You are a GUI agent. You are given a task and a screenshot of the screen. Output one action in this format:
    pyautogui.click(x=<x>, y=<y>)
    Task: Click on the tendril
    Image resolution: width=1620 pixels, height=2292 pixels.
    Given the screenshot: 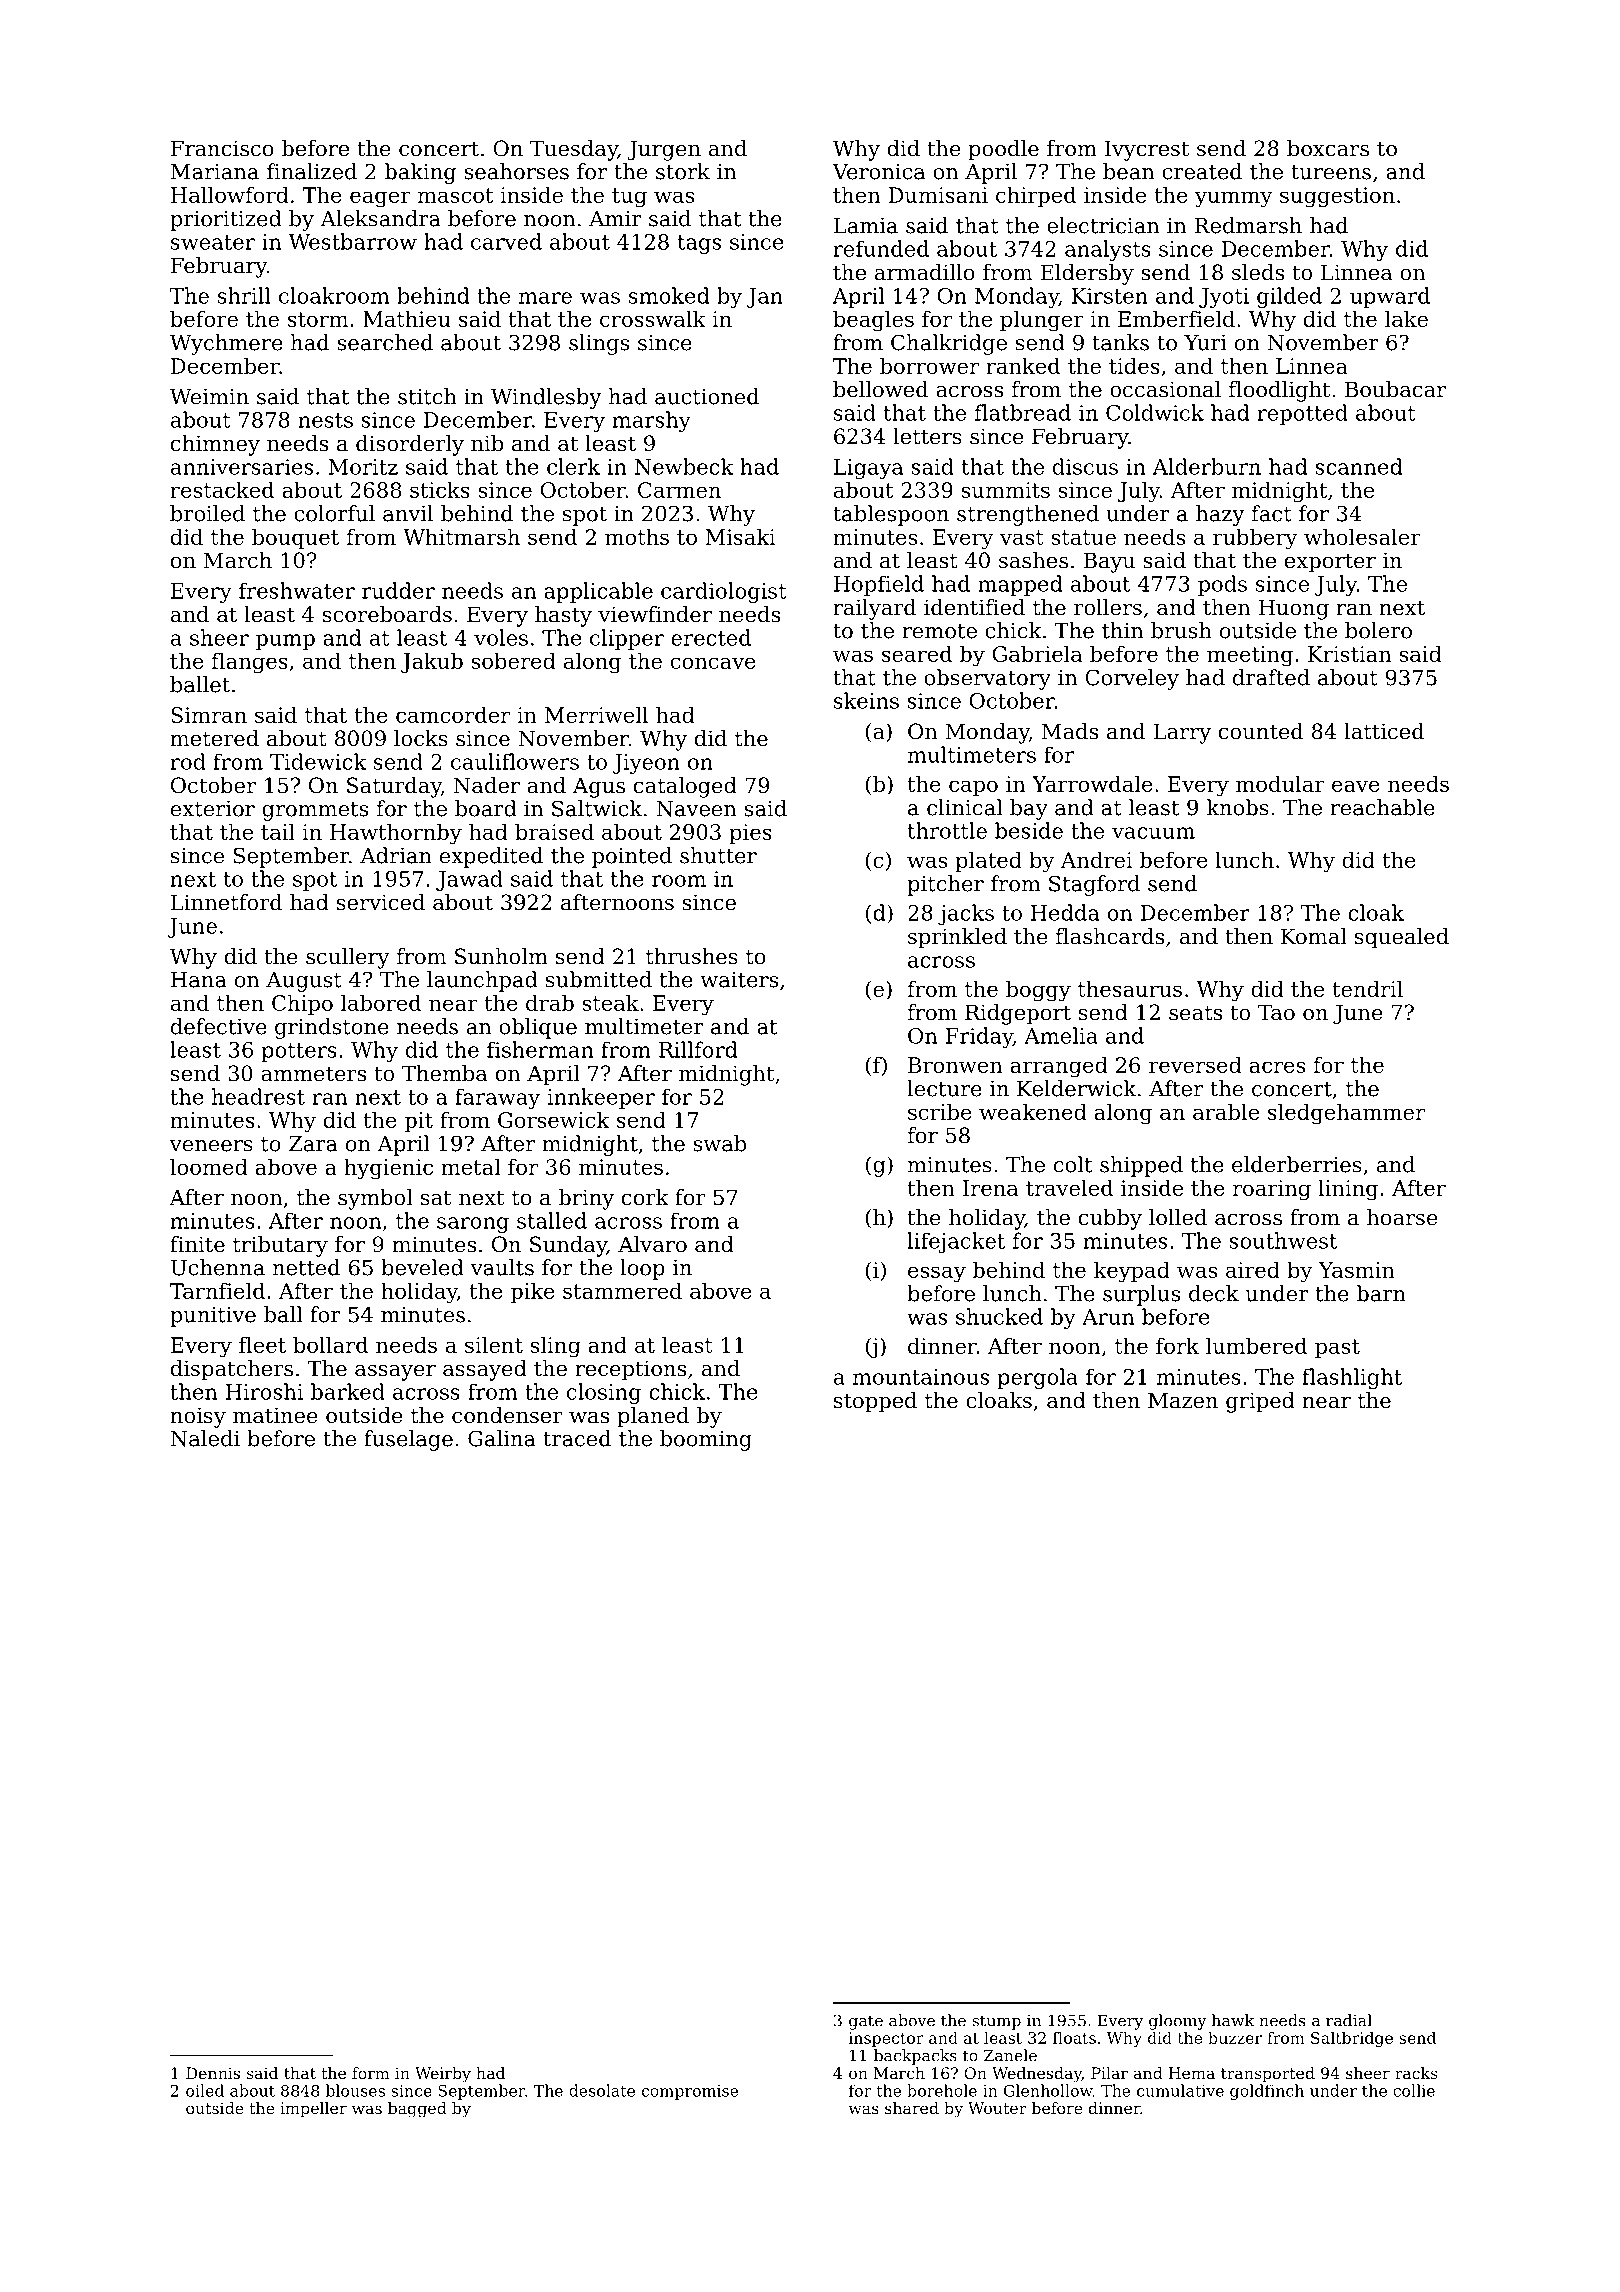 What is the action you would take?
    pyautogui.click(x=1367, y=988)
